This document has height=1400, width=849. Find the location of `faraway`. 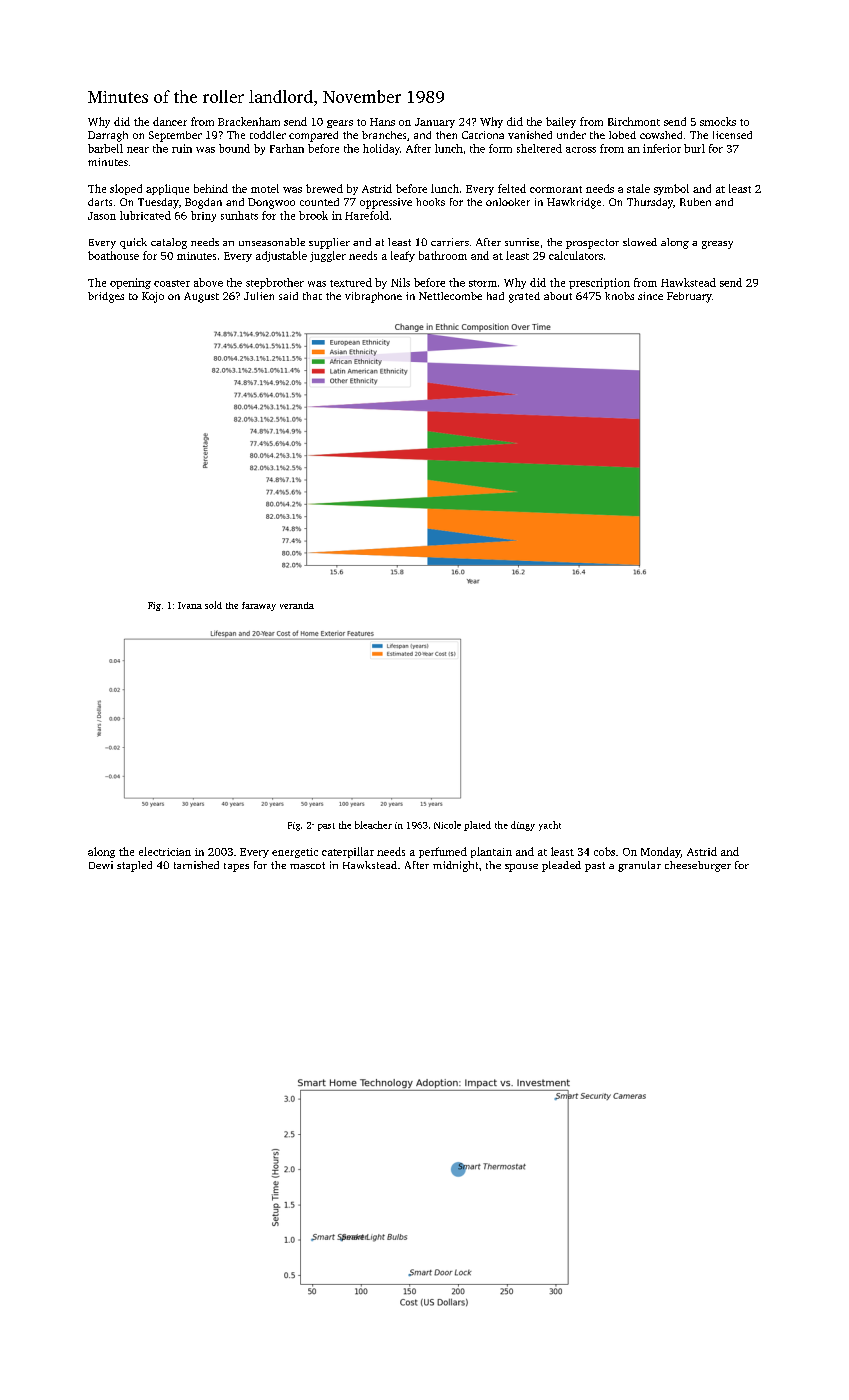

faraway is located at coordinates (259, 606).
